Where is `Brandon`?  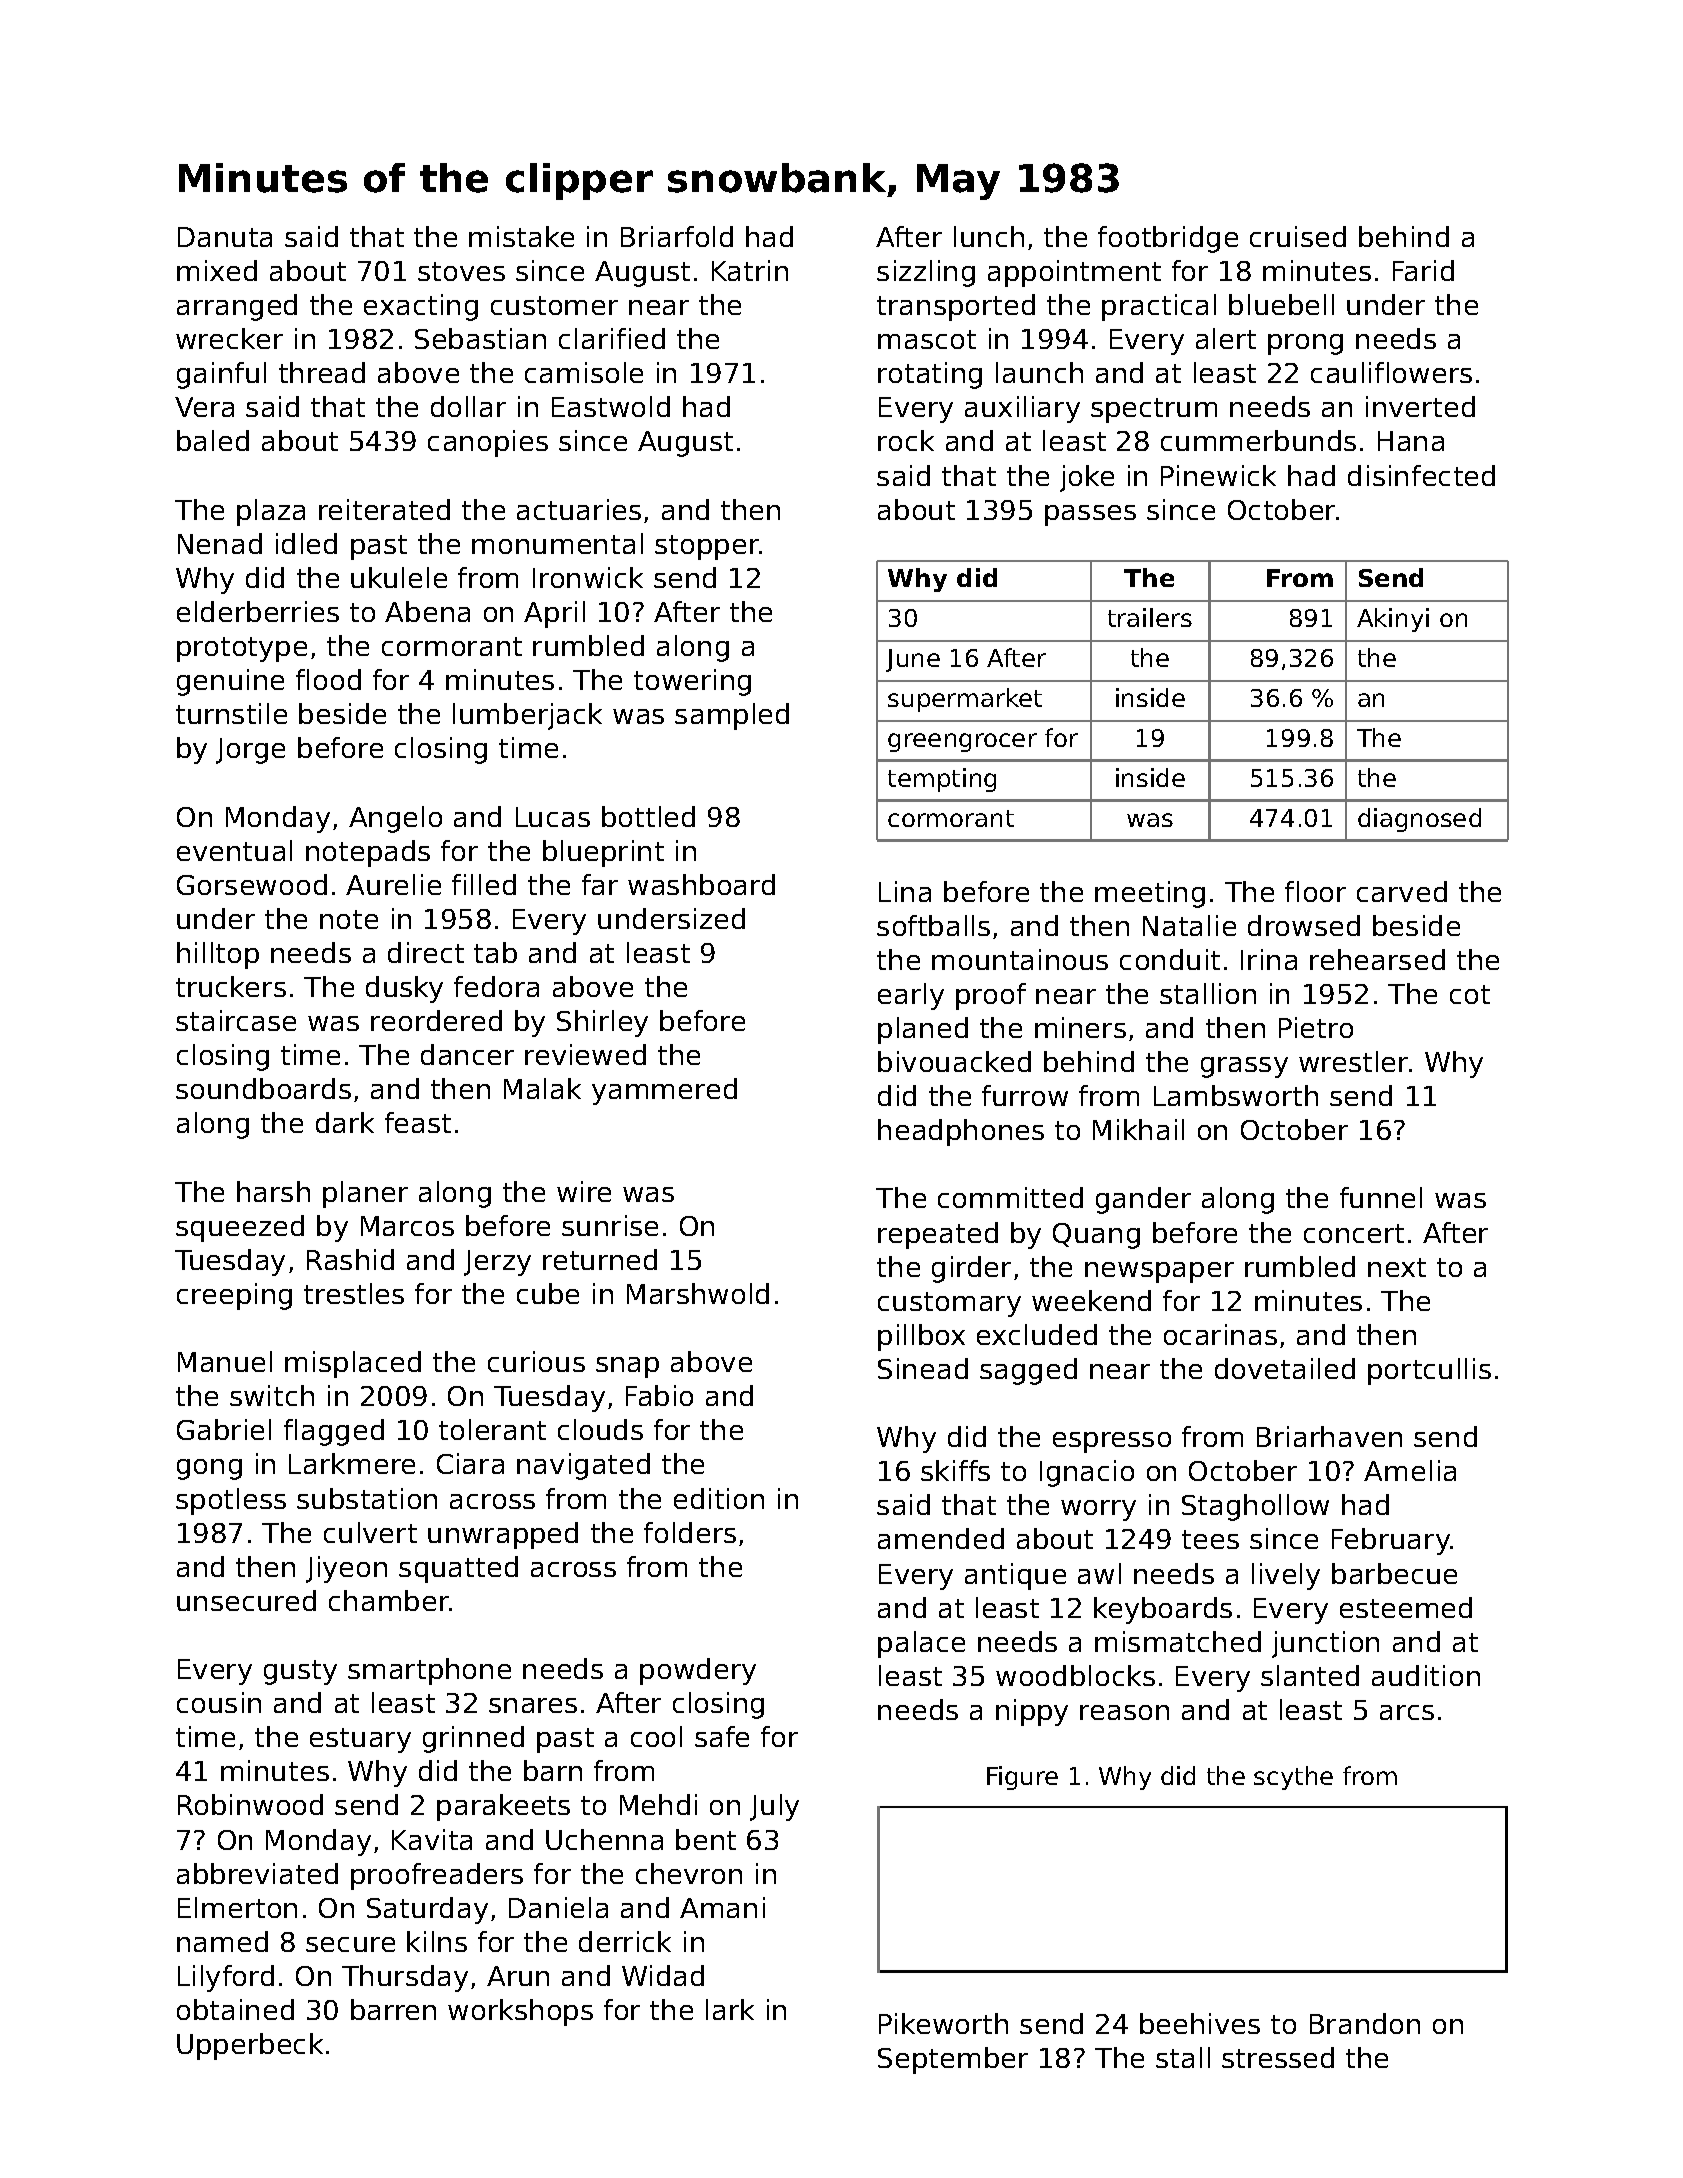
Brandon is located at coordinates (1365, 2023).
